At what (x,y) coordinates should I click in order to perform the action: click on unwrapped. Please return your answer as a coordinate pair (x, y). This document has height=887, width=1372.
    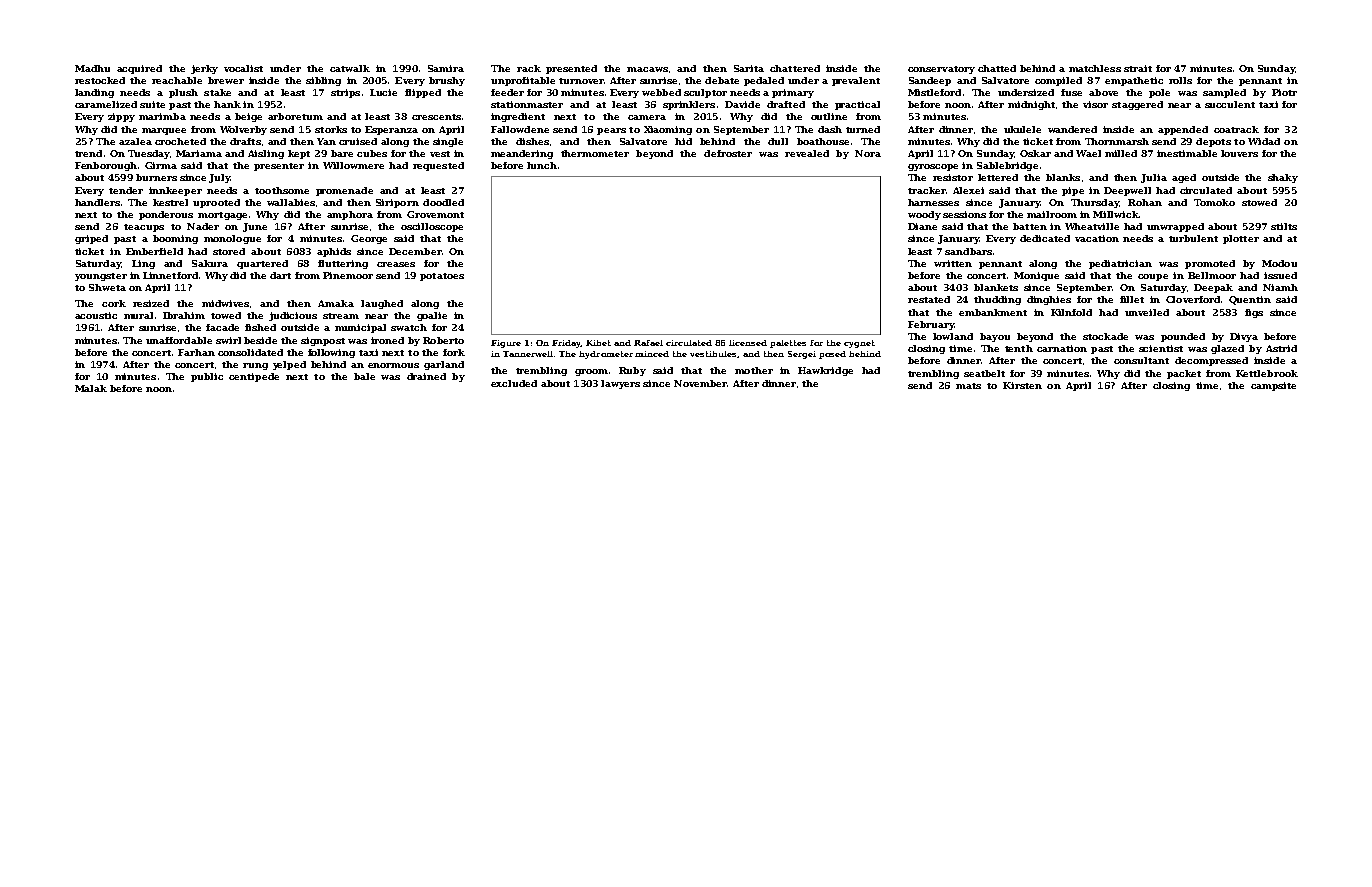
    Looking at the image, I should click on (1175, 227).
